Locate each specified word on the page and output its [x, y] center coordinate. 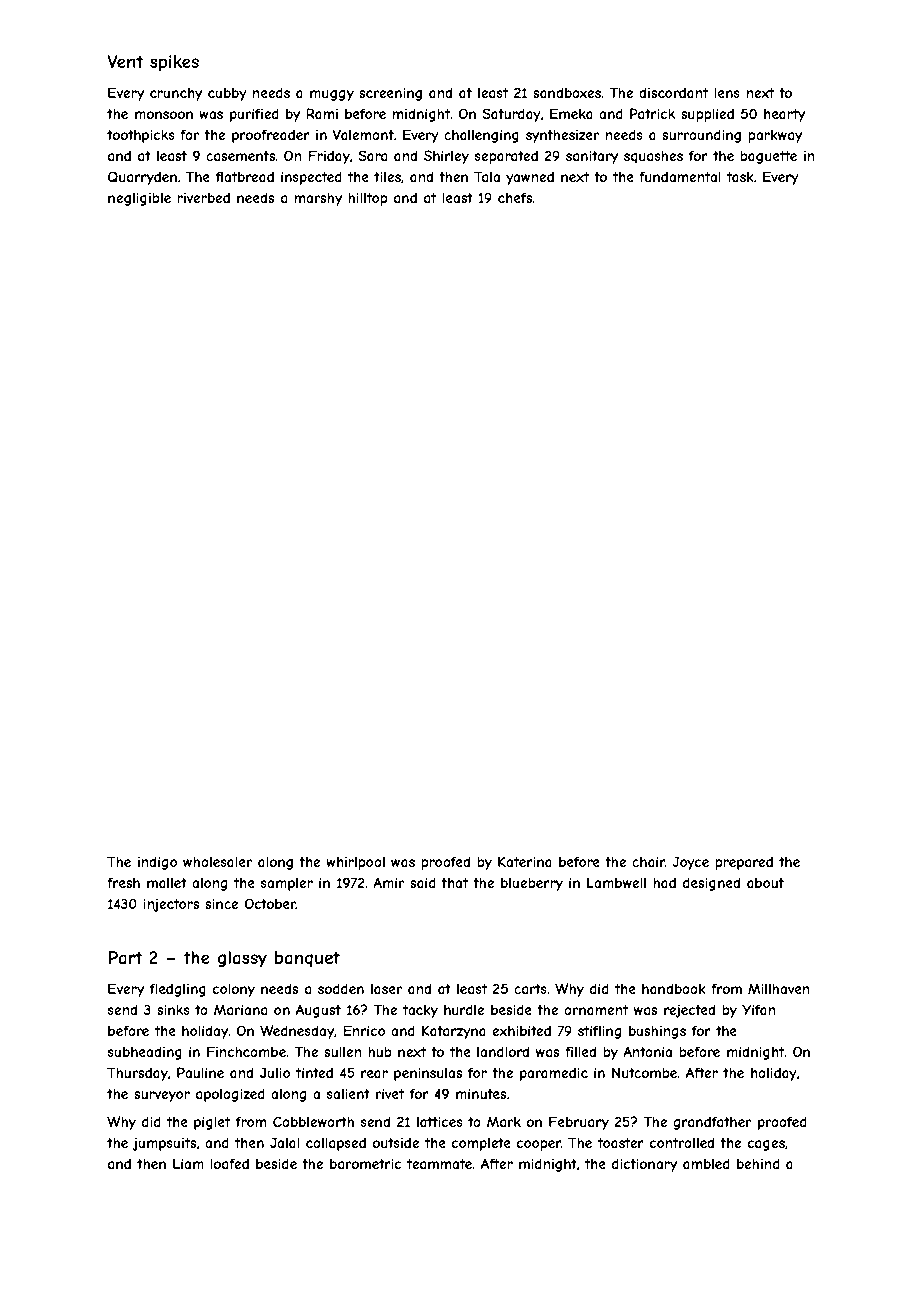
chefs [515, 197]
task [740, 177]
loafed [229, 1163]
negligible [139, 199]
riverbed [203, 198]
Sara [372, 155]
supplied [707, 115]
